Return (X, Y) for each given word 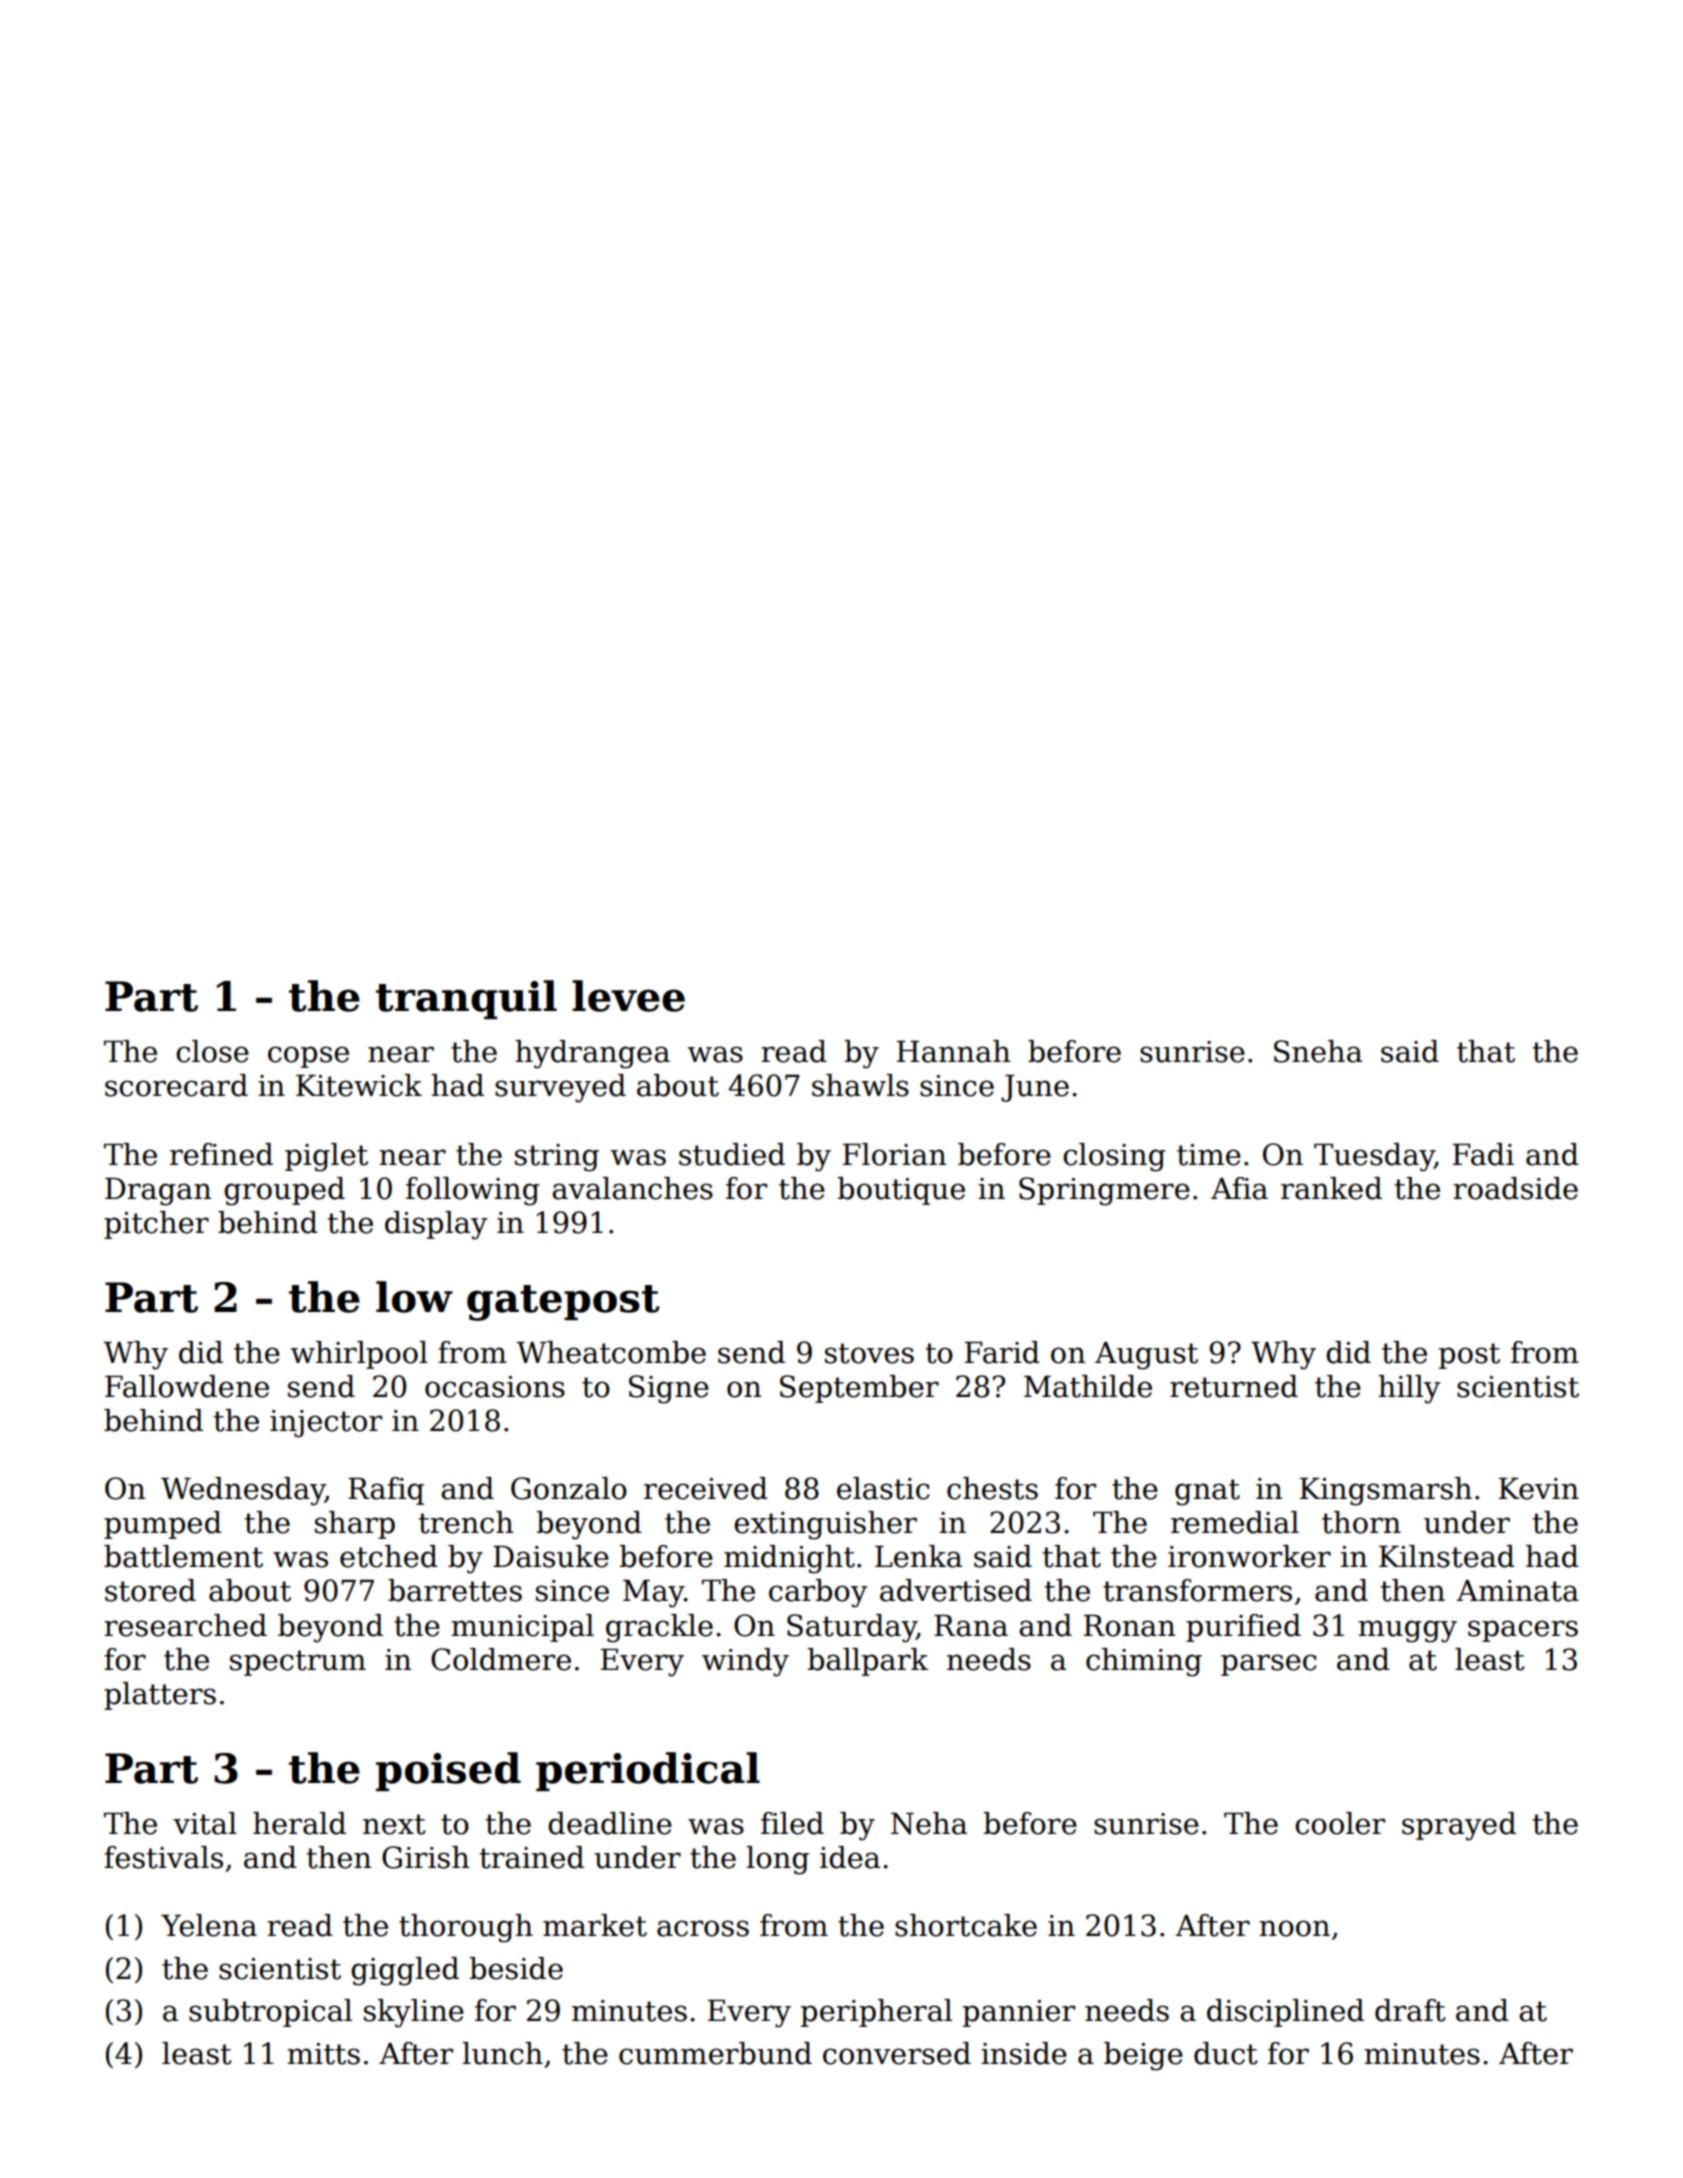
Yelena (209, 1925)
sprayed (1459, 1826)
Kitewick (359, 1085)
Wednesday (243, 1491)
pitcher (156, 1225)
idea (850, 1857)
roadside (1515, 1188)
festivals (163, 1857)
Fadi (1483, 1154)
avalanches (632, 1188)
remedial (1235, 1522)
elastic (883, 1488)
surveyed (560, 1088)
